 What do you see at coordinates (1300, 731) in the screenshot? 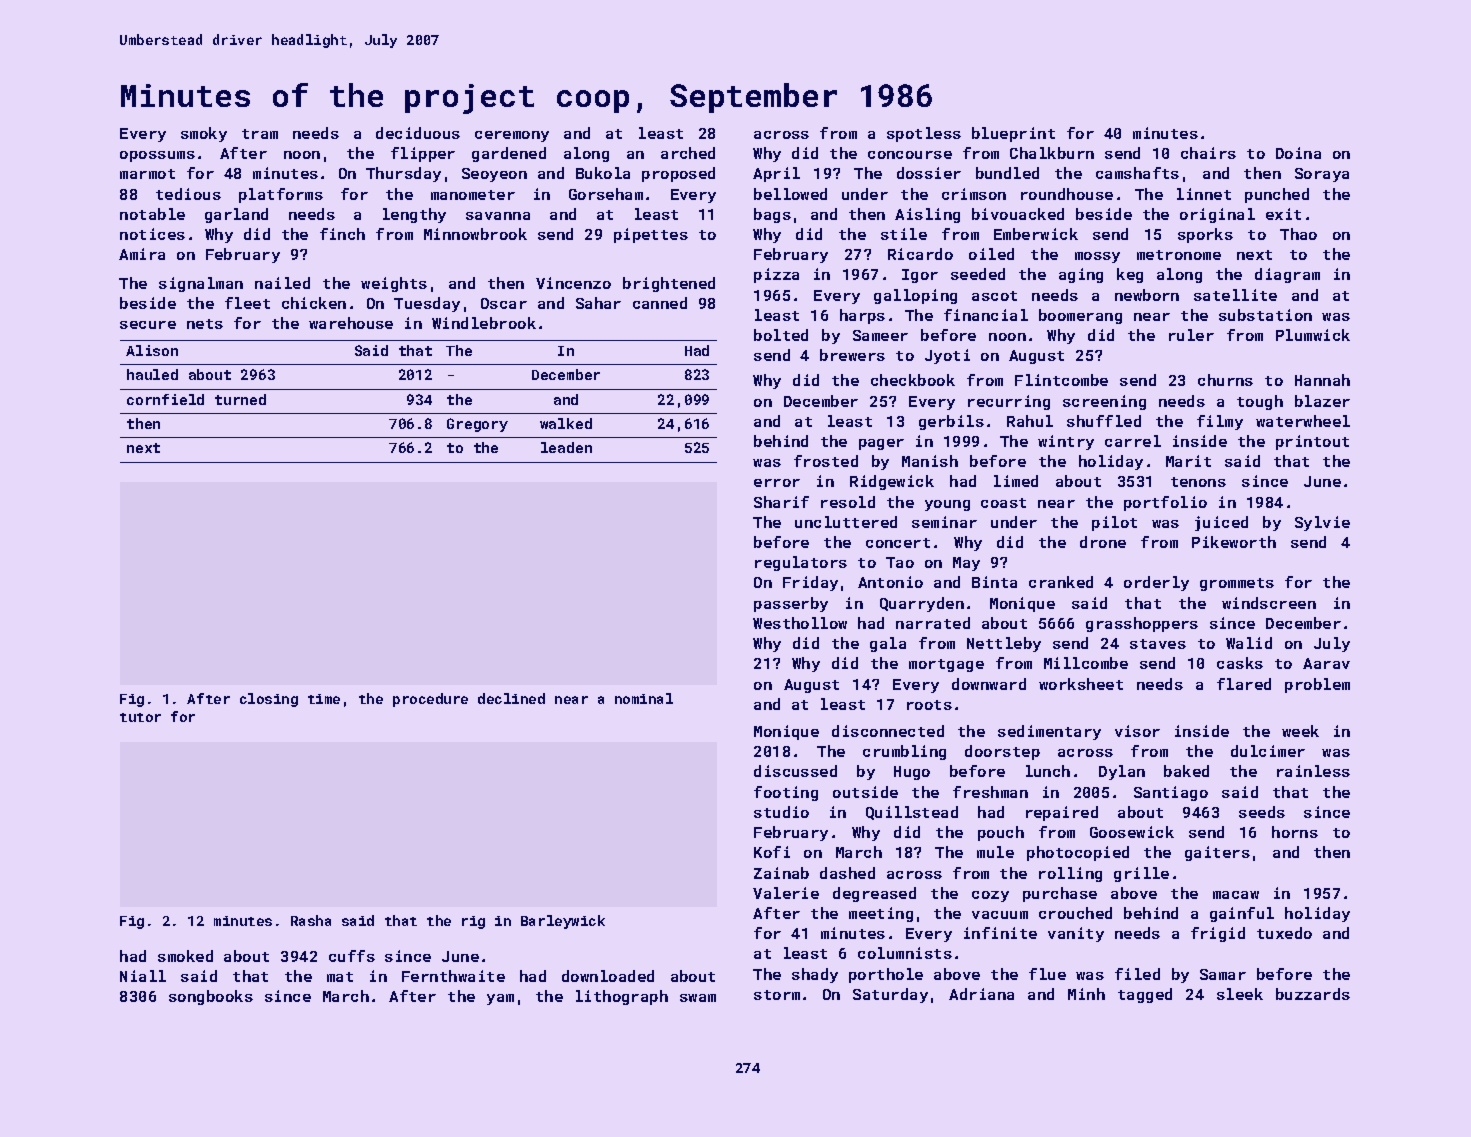
I see `week` at bounding box center [1300, 731].
